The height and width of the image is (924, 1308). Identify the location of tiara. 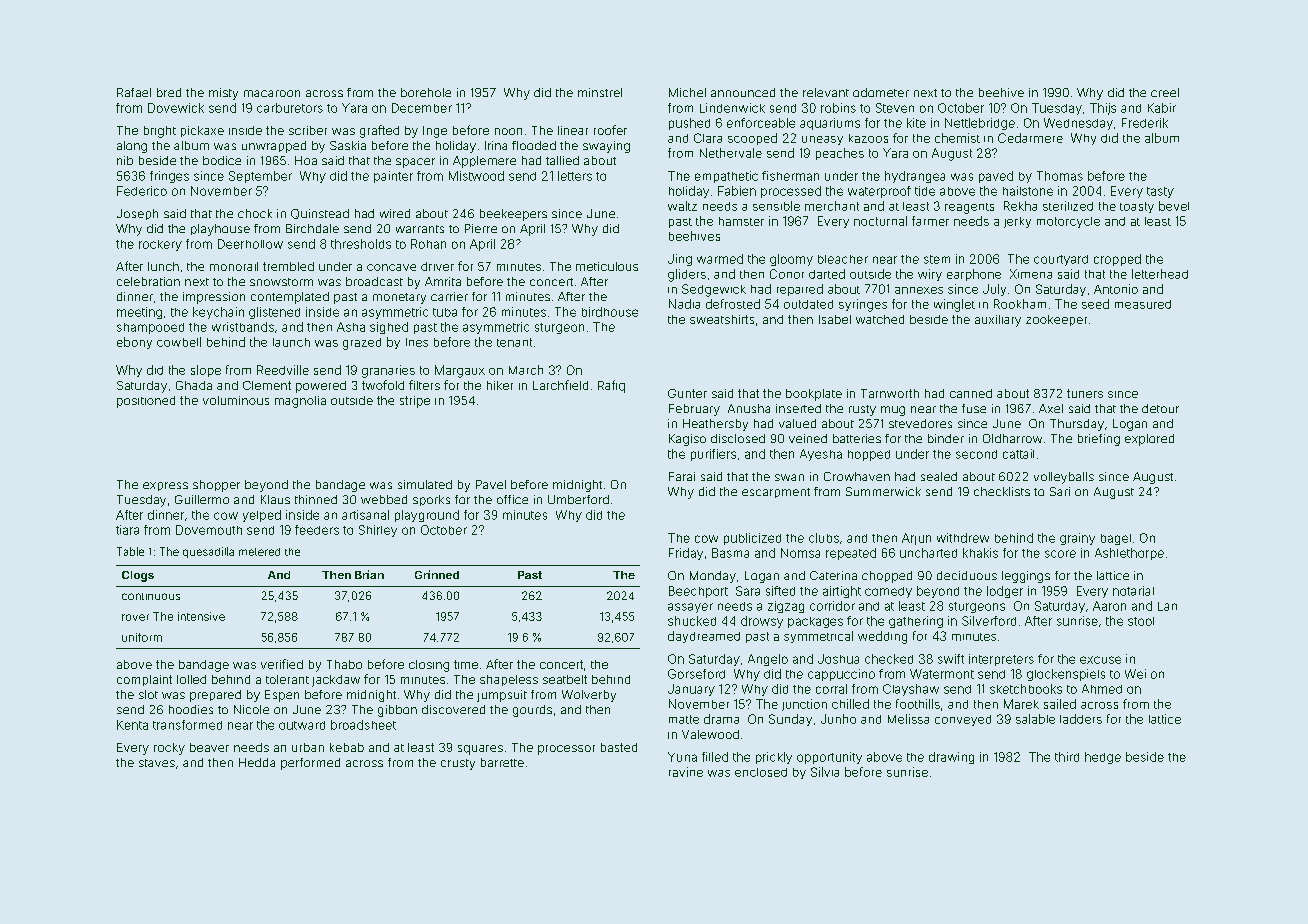
(127, 530).
